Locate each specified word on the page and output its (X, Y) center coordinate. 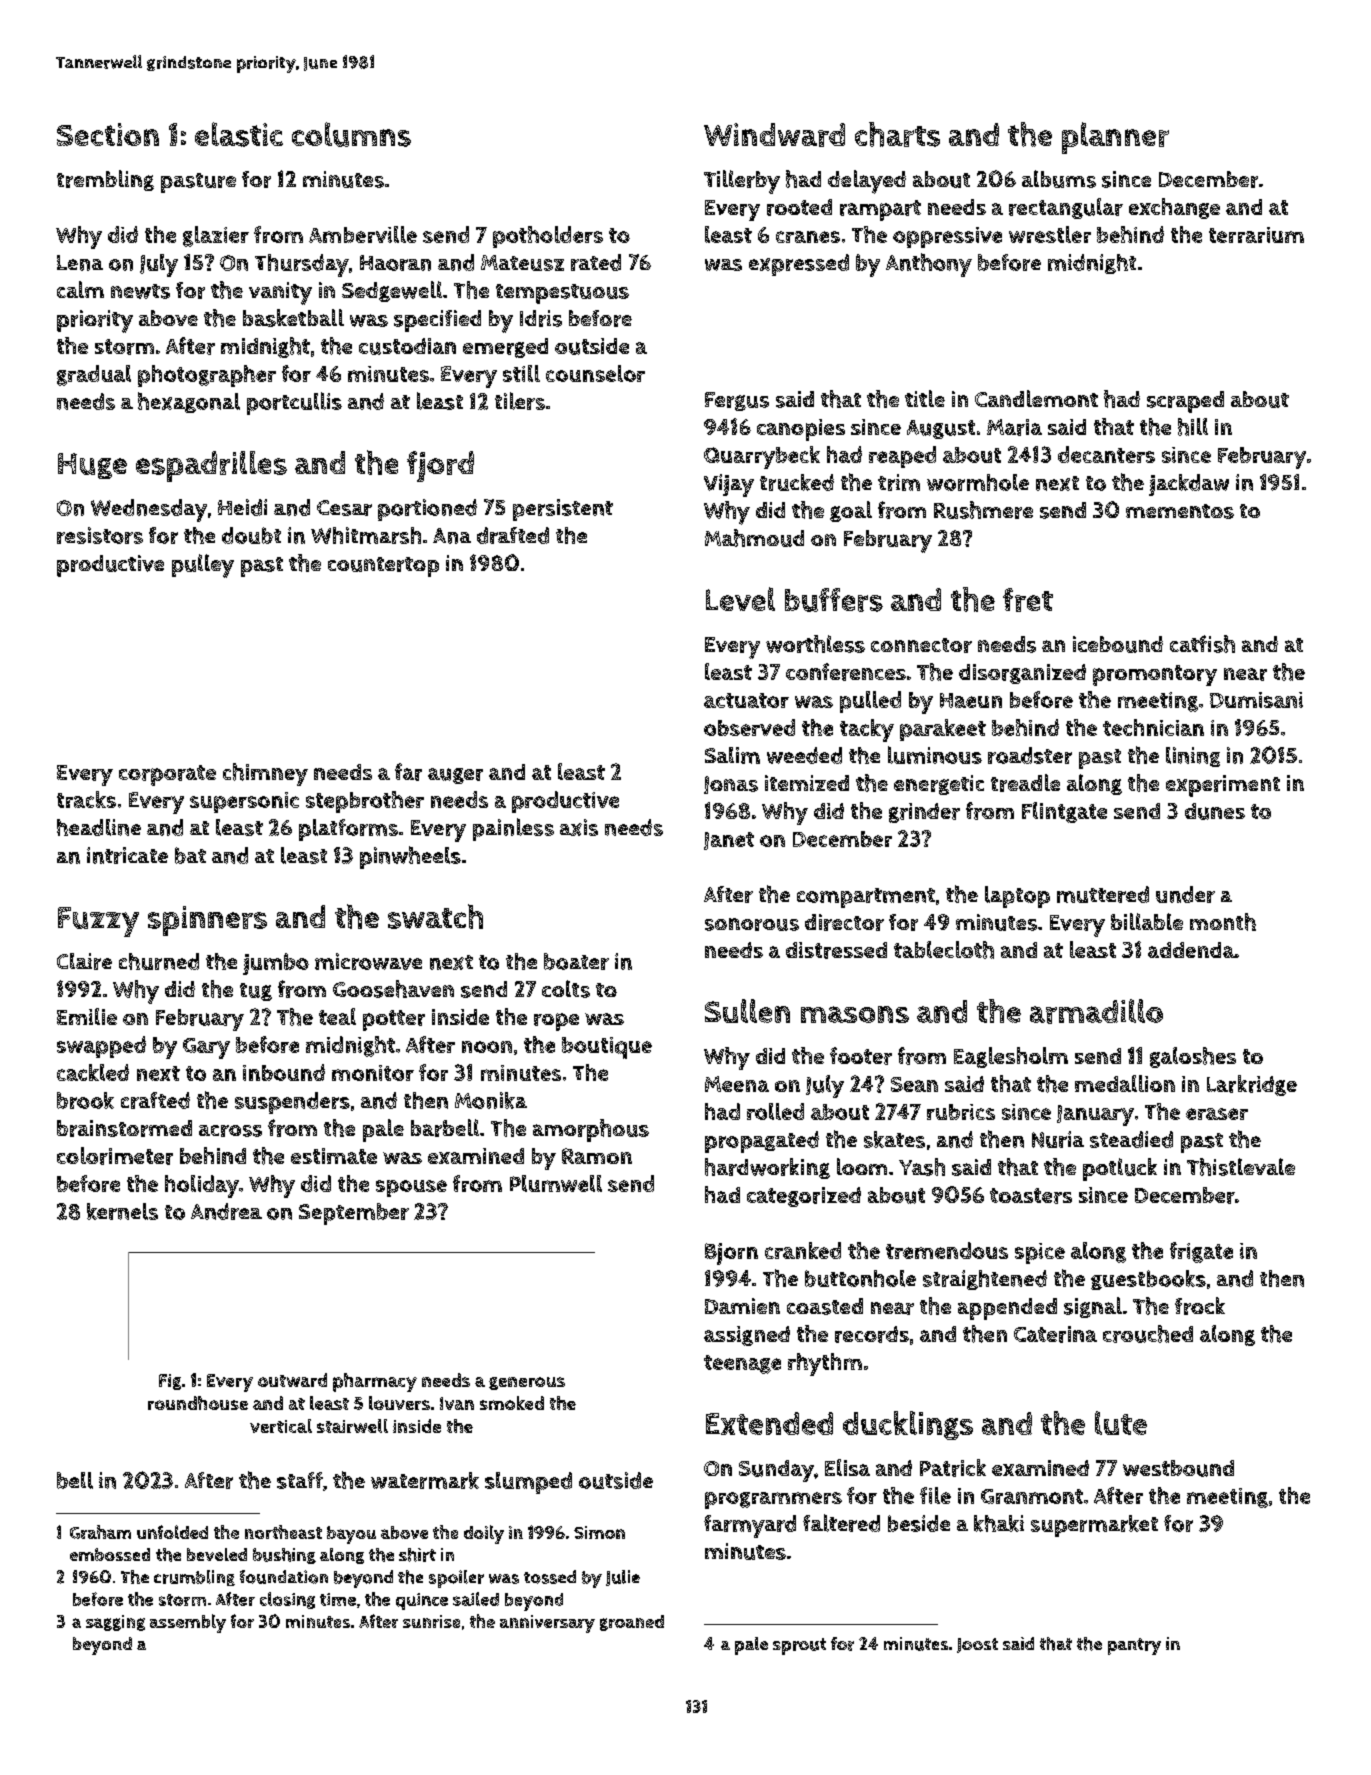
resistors (100, 535)
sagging (115, 1623)
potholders (548, 237)
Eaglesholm (1011, 1057)
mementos (1180, 511)
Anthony (929, 265)
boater (576, 961)
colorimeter (115, 1156)
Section (108, 134)
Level (740, 599)
